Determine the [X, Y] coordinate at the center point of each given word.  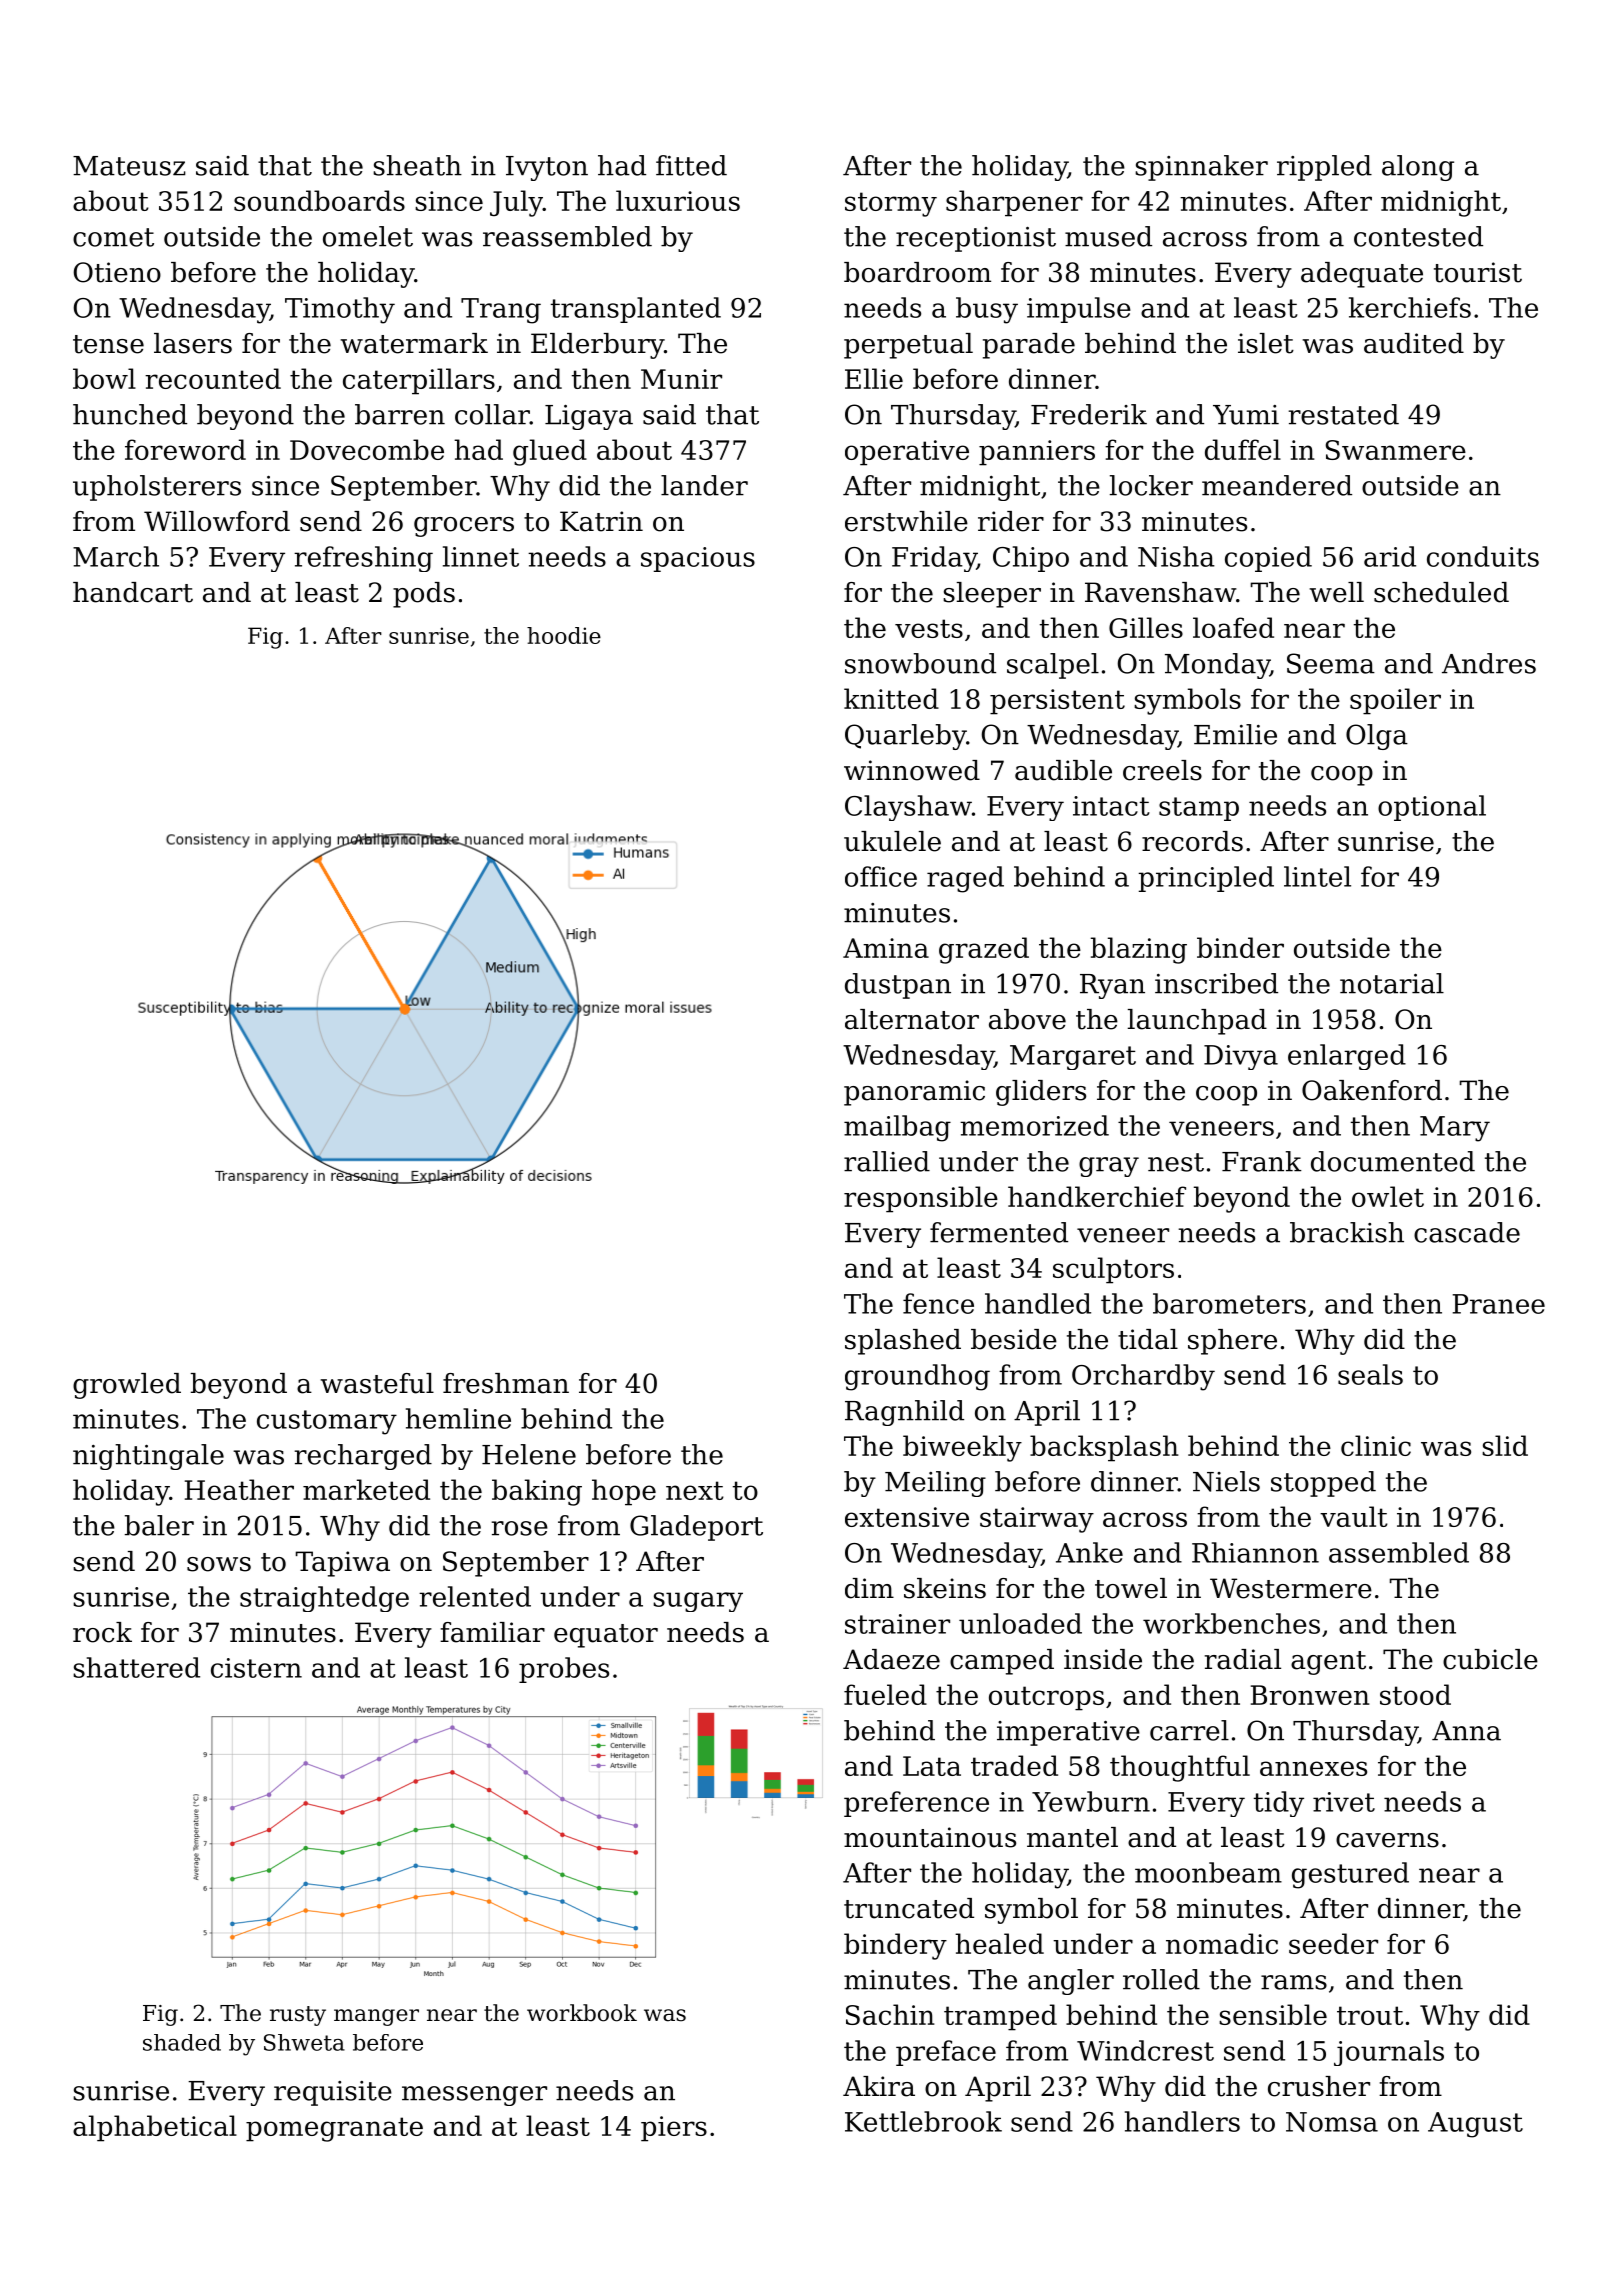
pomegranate [334, 2129]
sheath [417, 165]
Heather [239, 1489]
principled [1206, 879]
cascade [1467, 1232]
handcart [133, 592]
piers [674, 2129]
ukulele [892, 841]
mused [1108, 236]
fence [938, 1303]
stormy [891, 204]
